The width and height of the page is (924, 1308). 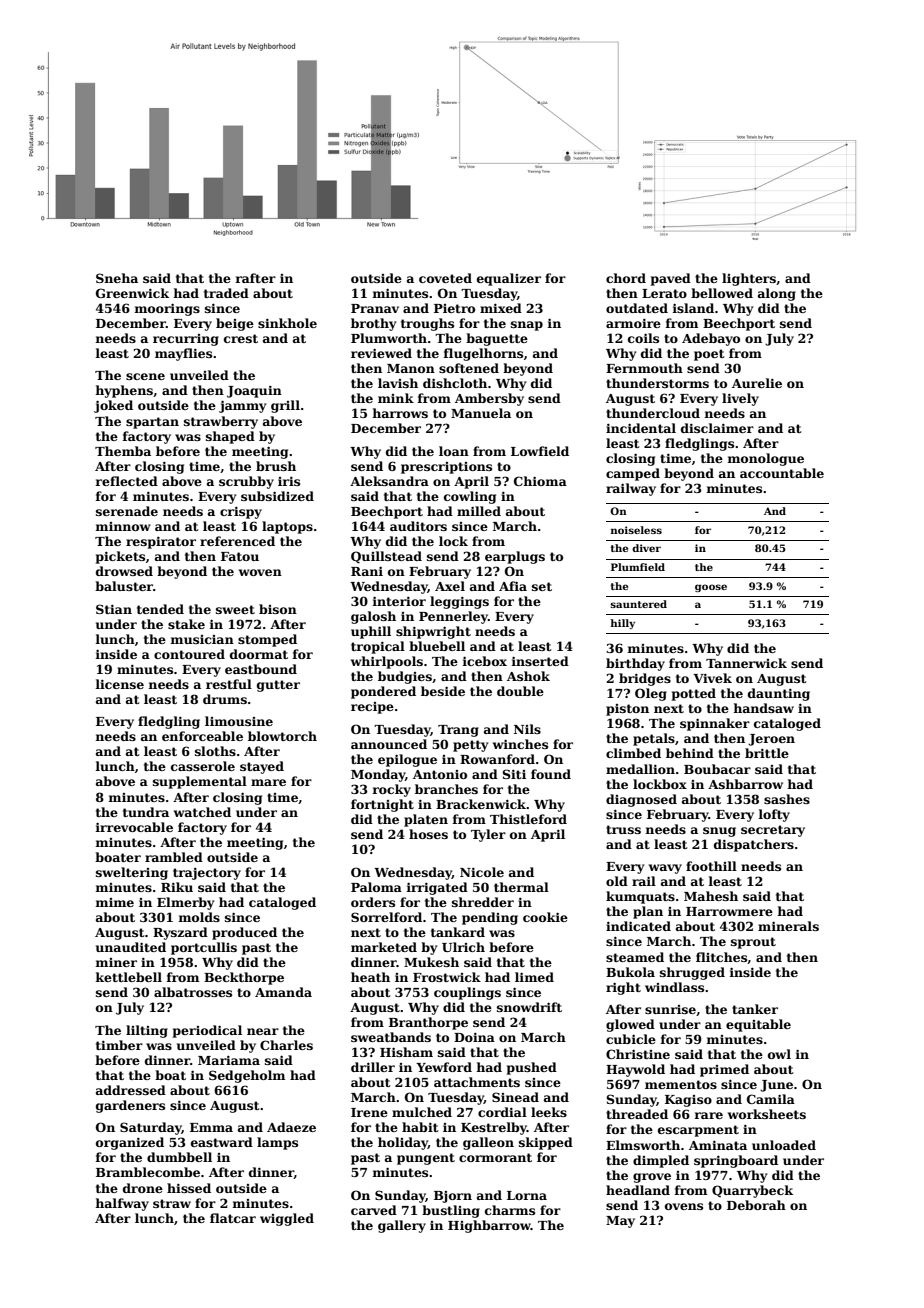 I want to click on Thistleford, so click(x=528, y=819).
